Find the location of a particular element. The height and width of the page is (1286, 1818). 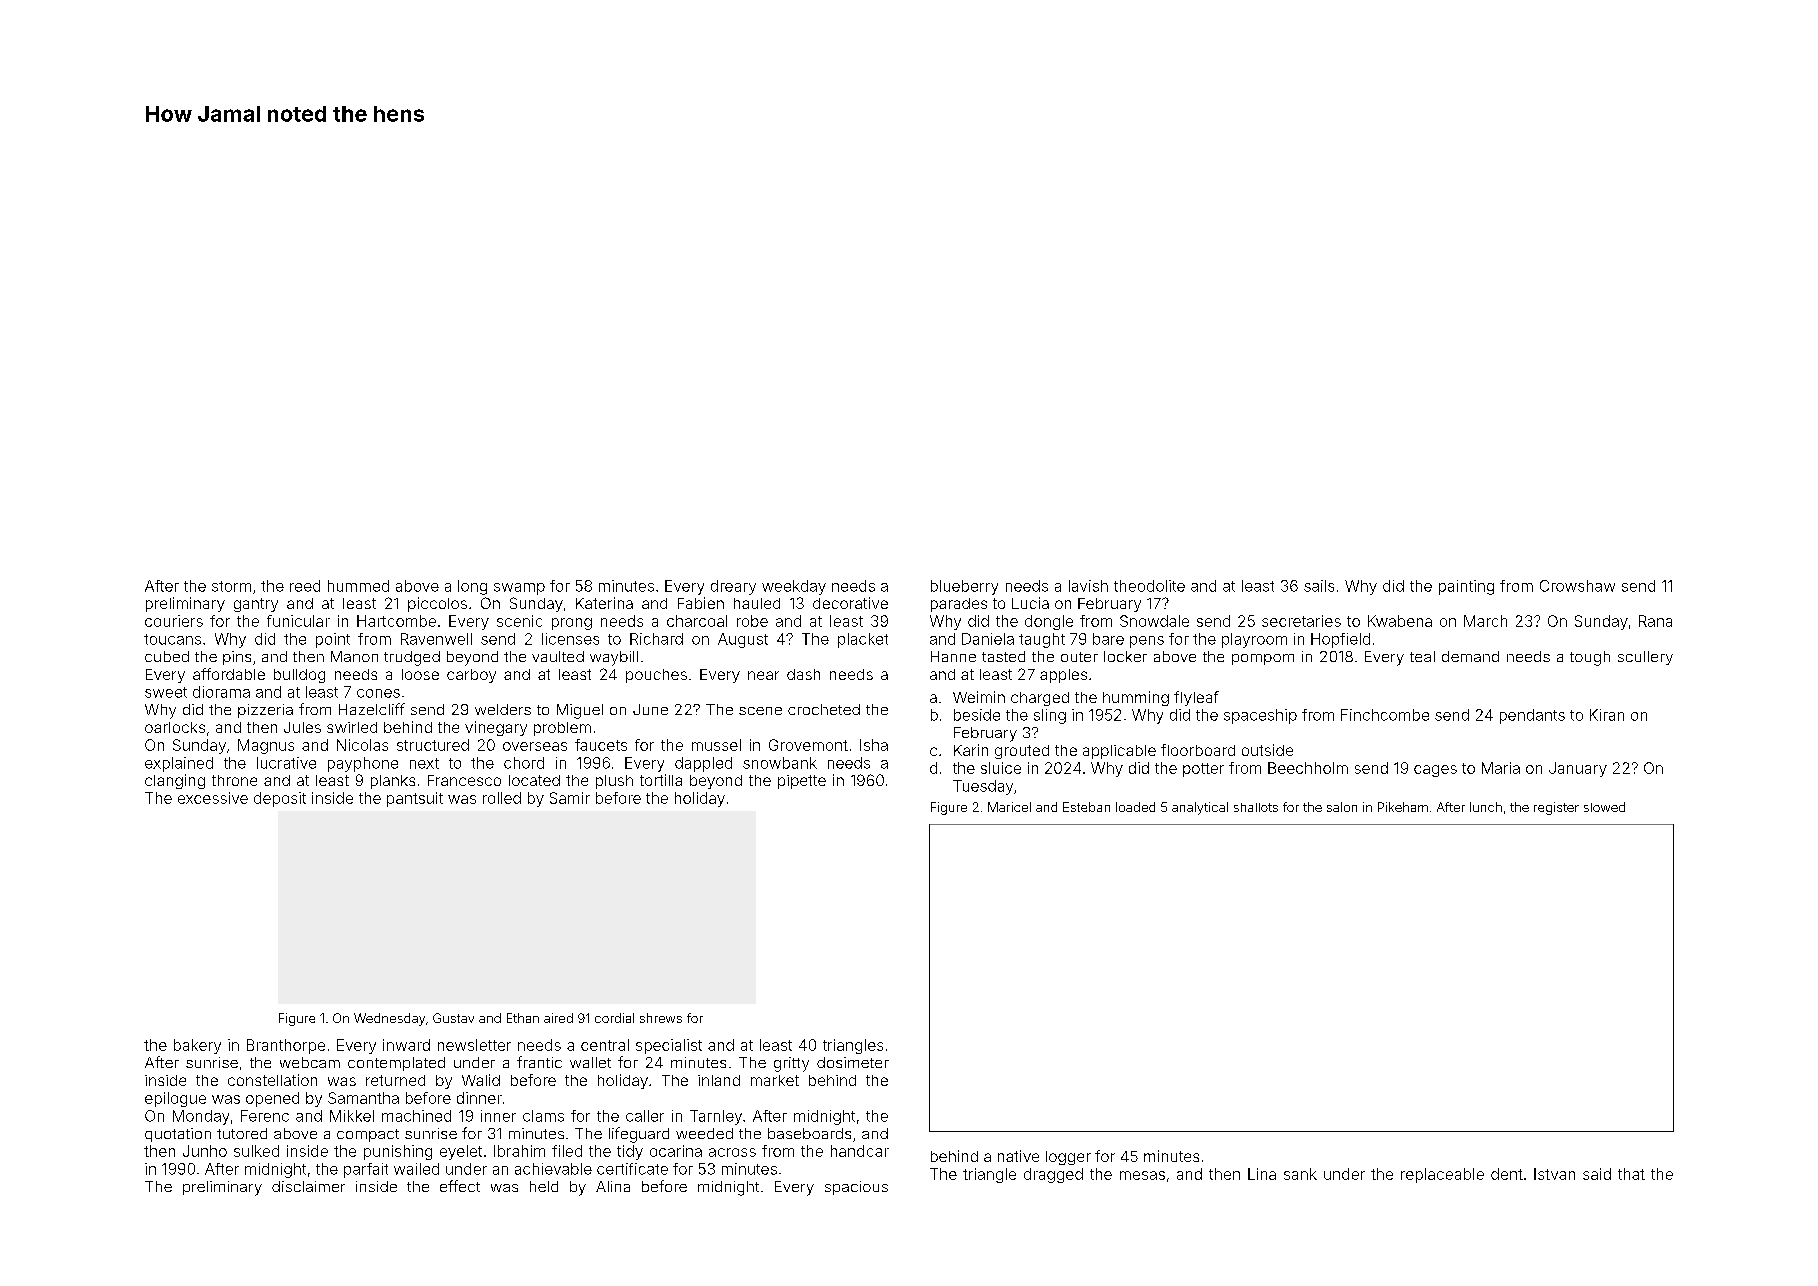

Pikeham is located at coordinates (1403, 807).
